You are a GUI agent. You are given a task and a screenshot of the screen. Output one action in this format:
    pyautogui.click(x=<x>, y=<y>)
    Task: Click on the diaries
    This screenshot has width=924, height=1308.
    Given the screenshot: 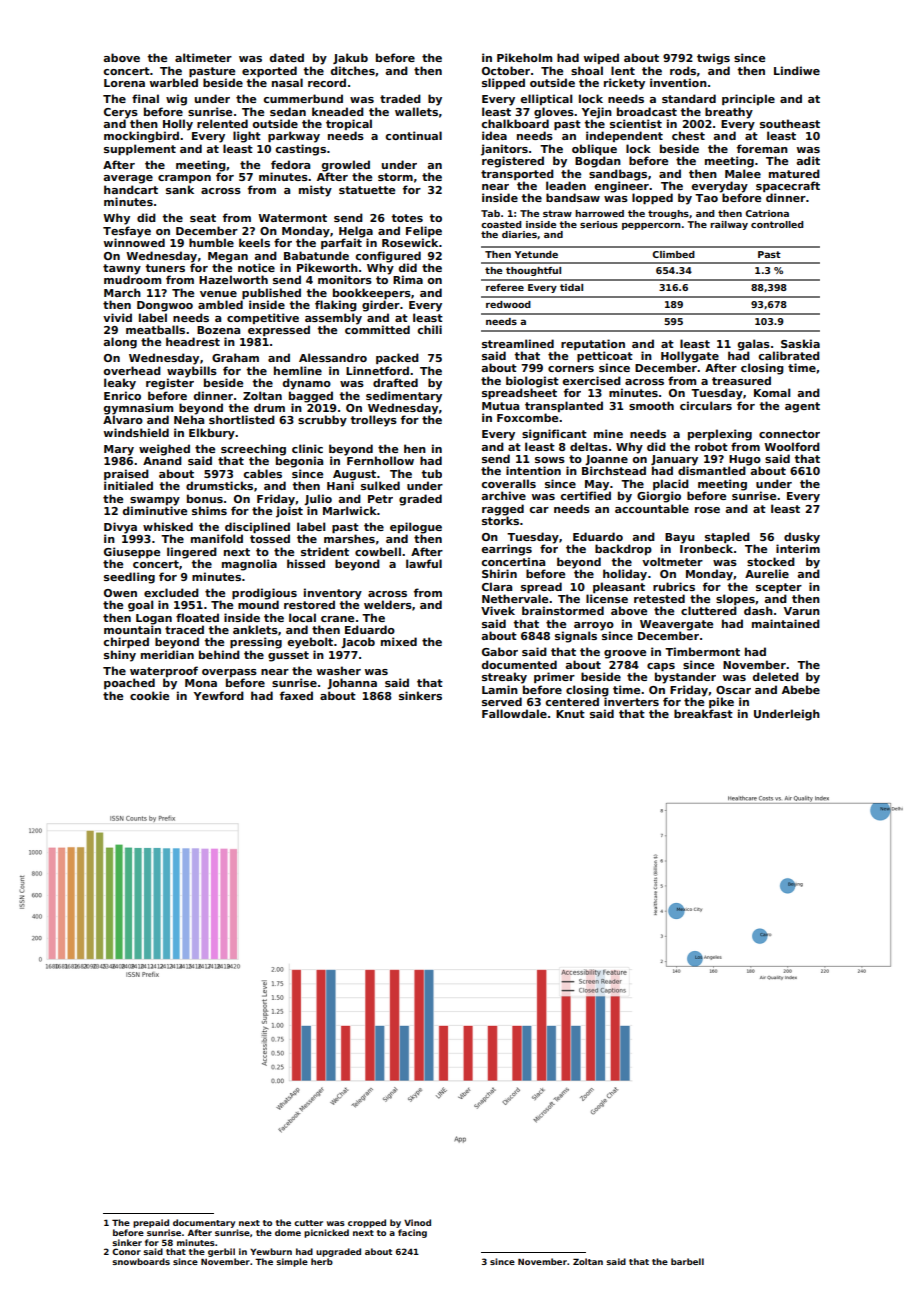 What is the action you would take?
    pyautogui.click(x=519, y=234)
